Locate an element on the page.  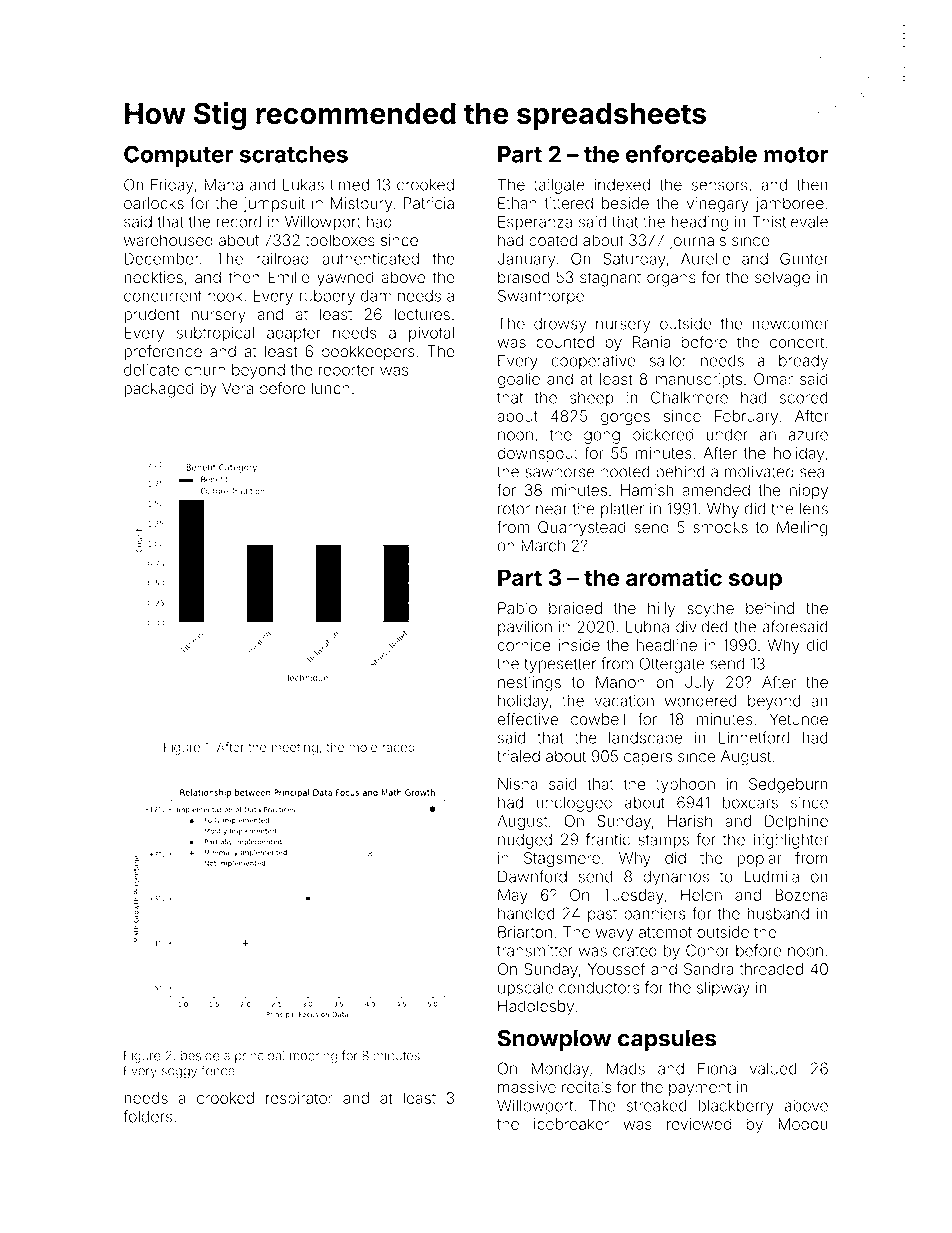
Omar is located at coordinates (773, 379).
